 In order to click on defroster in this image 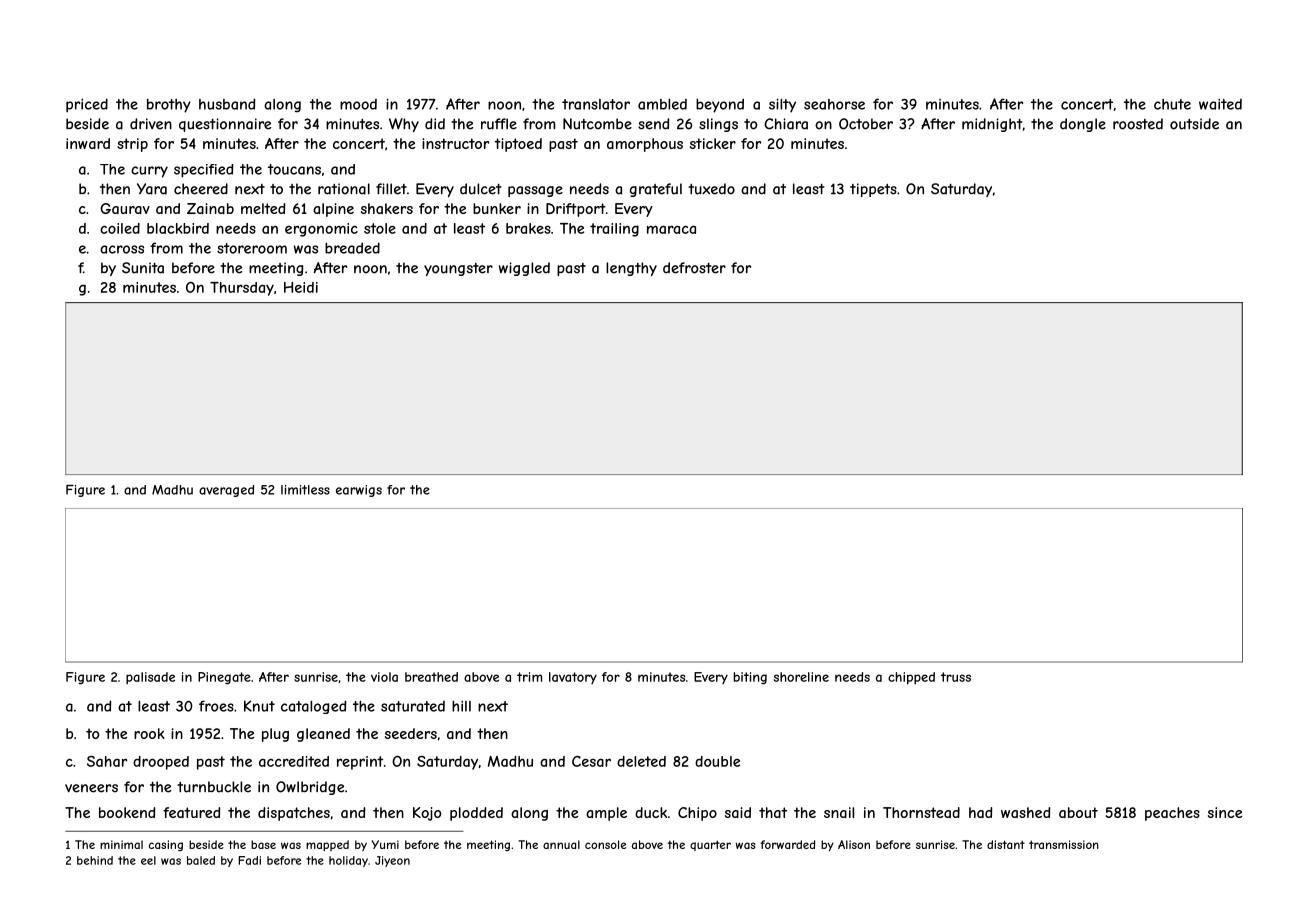, I will do `click(694, 268)`.
